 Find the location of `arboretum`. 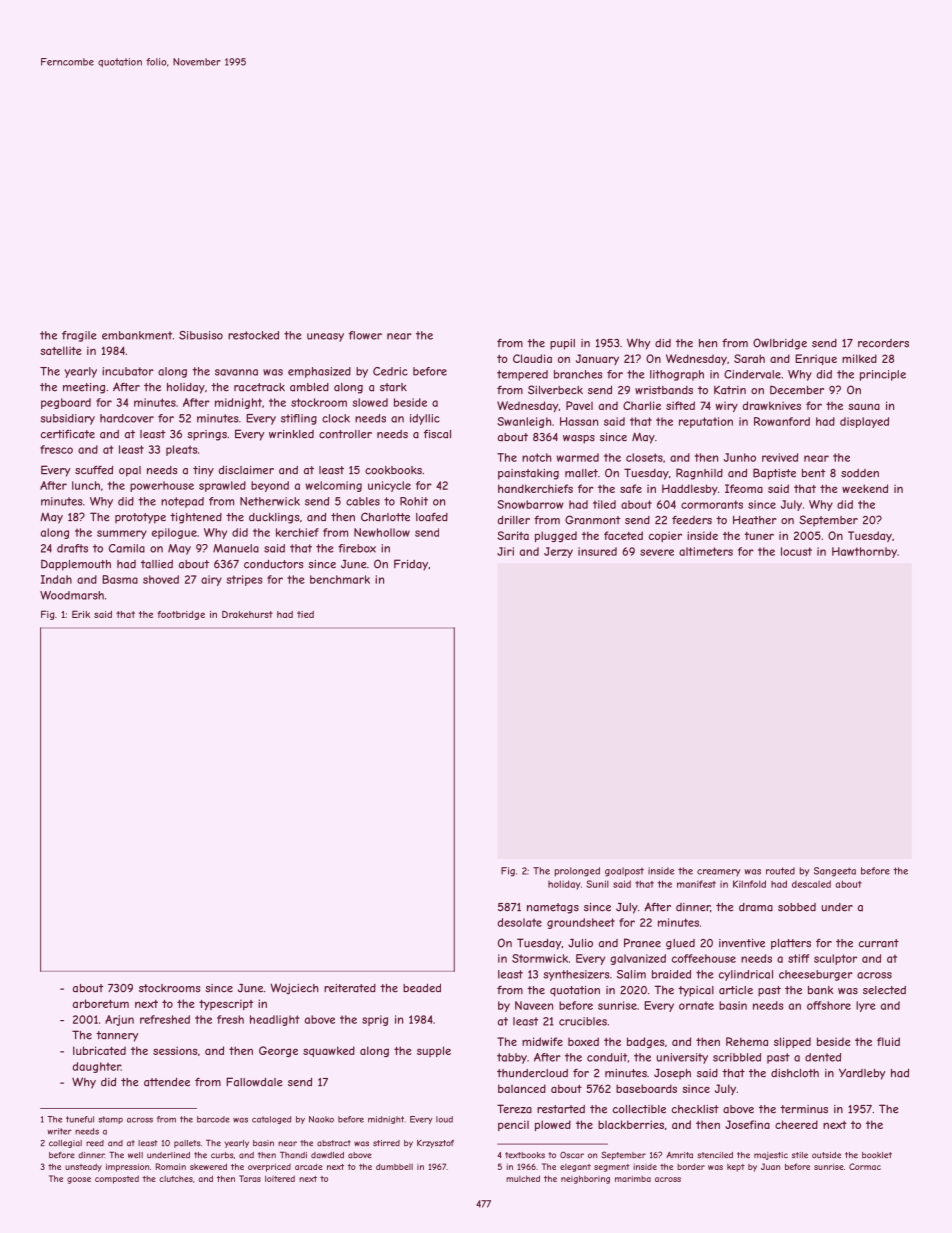

arboretum is located at coordinates (101, 1003).
